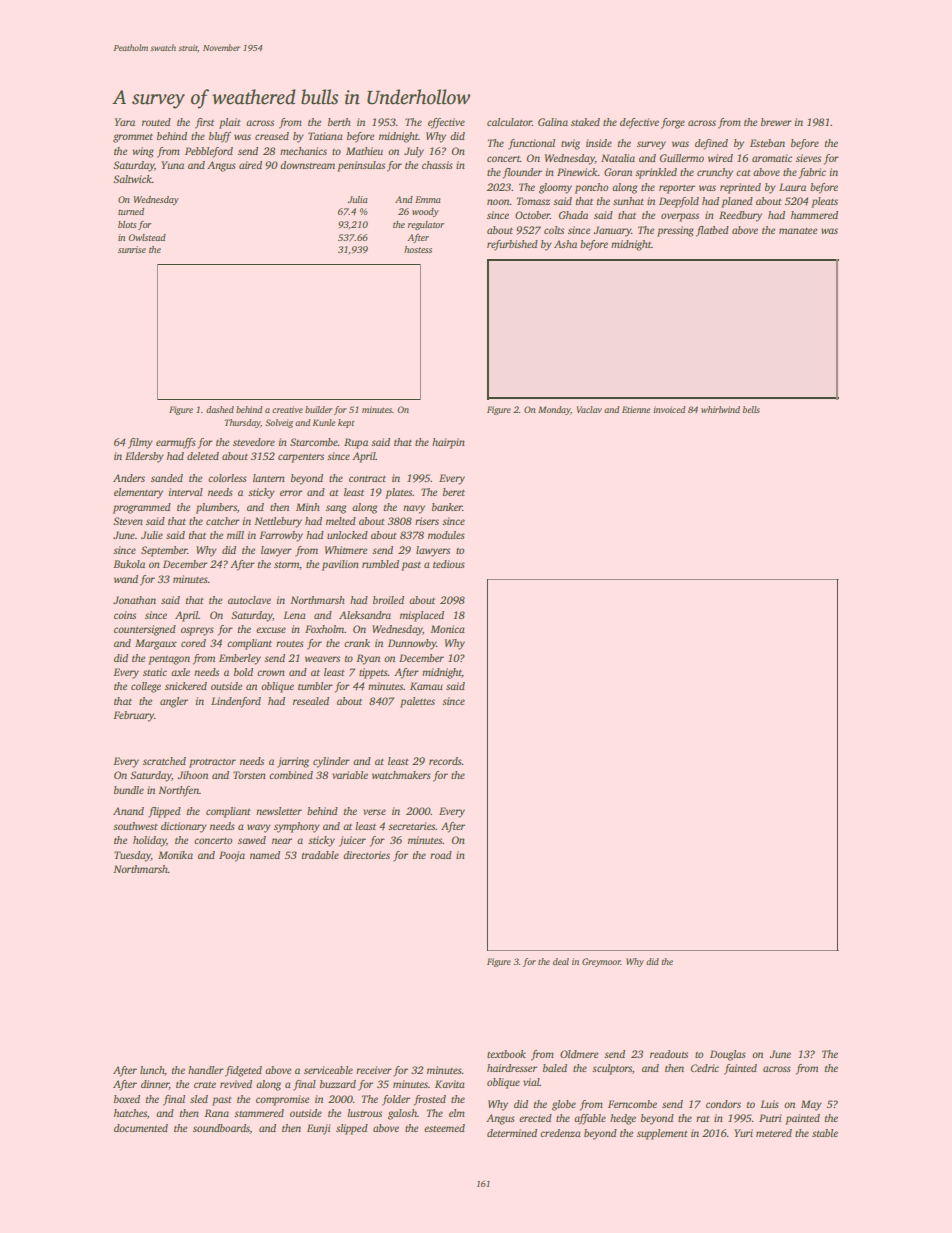  I want to click on berth, so click(339, 122).
